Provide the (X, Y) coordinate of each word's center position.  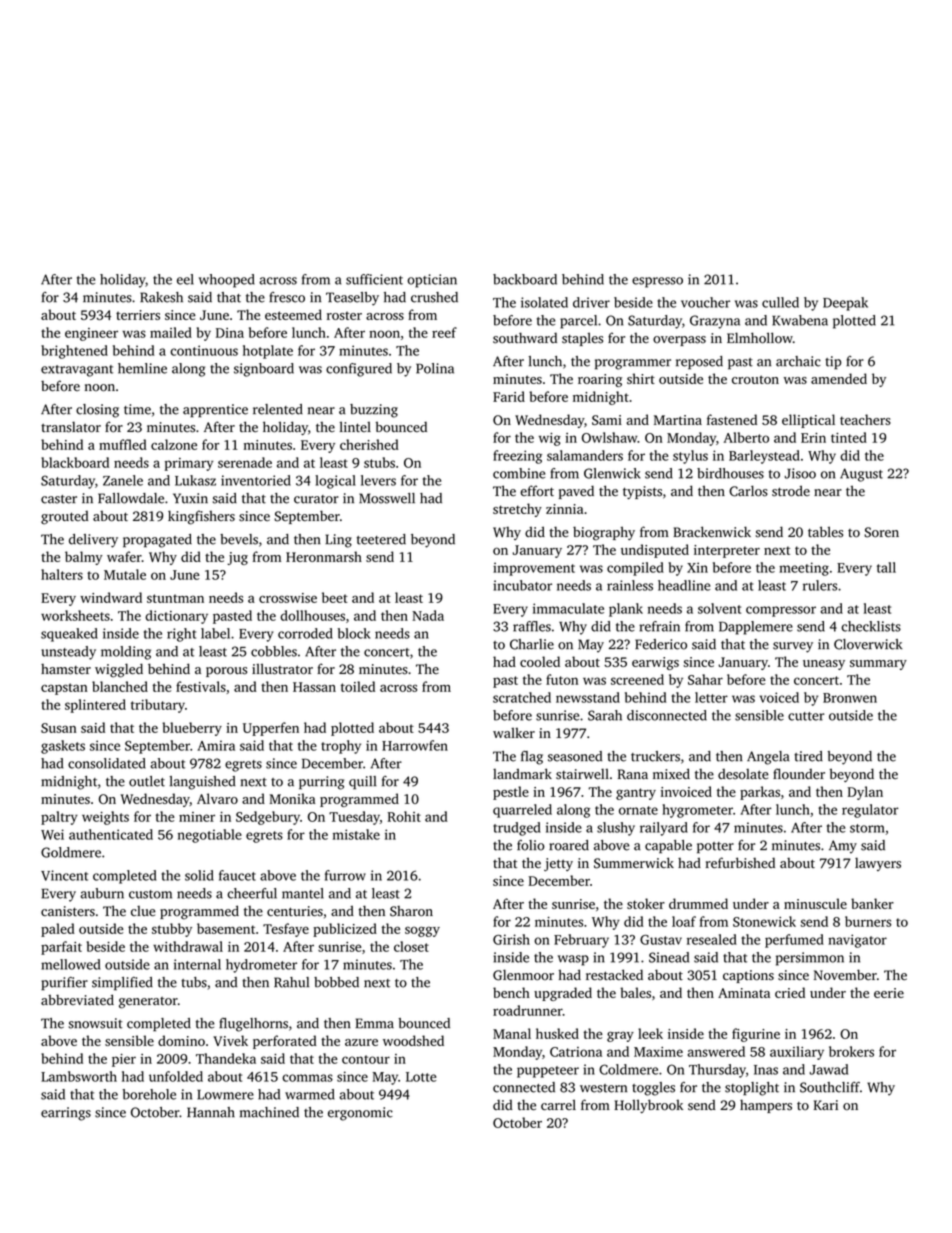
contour (366, 1059)
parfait (61, 948)
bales (635, 992)
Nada (428, 615)
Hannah (211, 1112)
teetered (381, 539)
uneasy (824, 665)
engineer (91, 334)
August (861, 475)
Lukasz (195, 480)
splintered (95, 706)
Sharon (411, 911)
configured (359, 370)
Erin (813, 438)
